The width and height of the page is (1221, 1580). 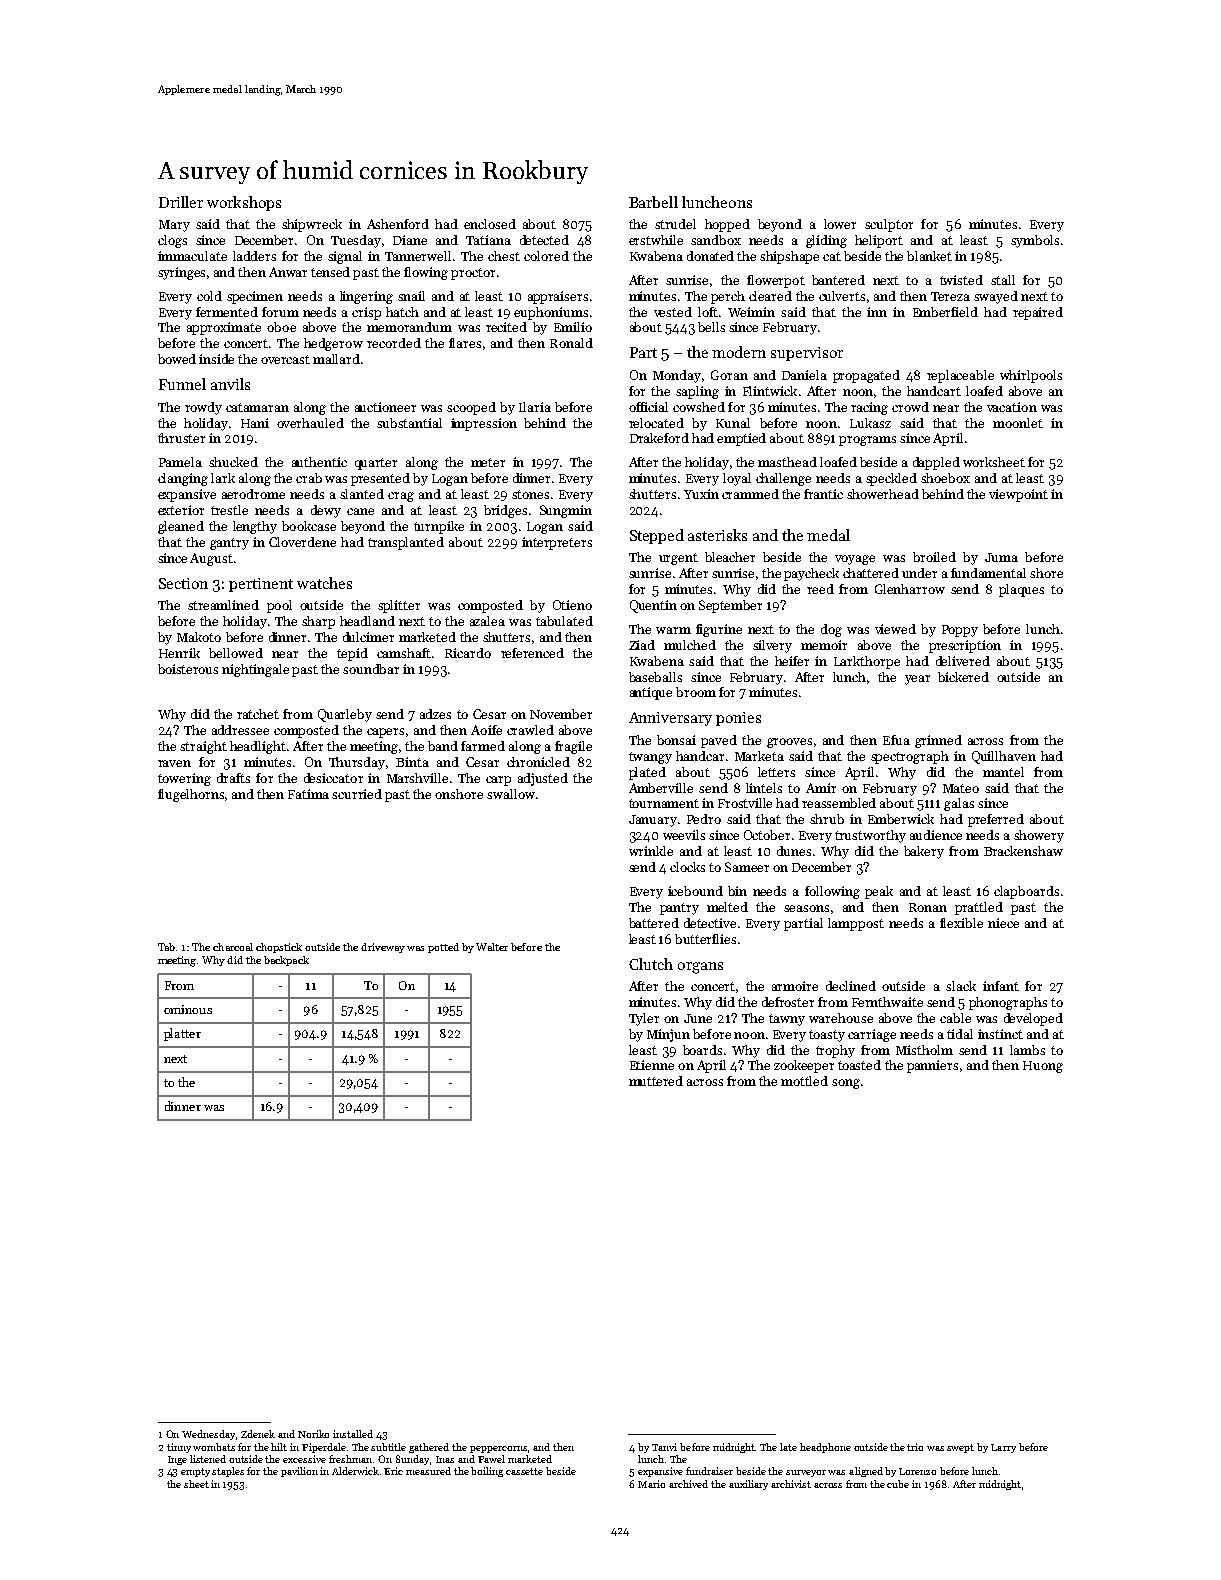 I want to click on gathered, so click(x=429, y=1448).
